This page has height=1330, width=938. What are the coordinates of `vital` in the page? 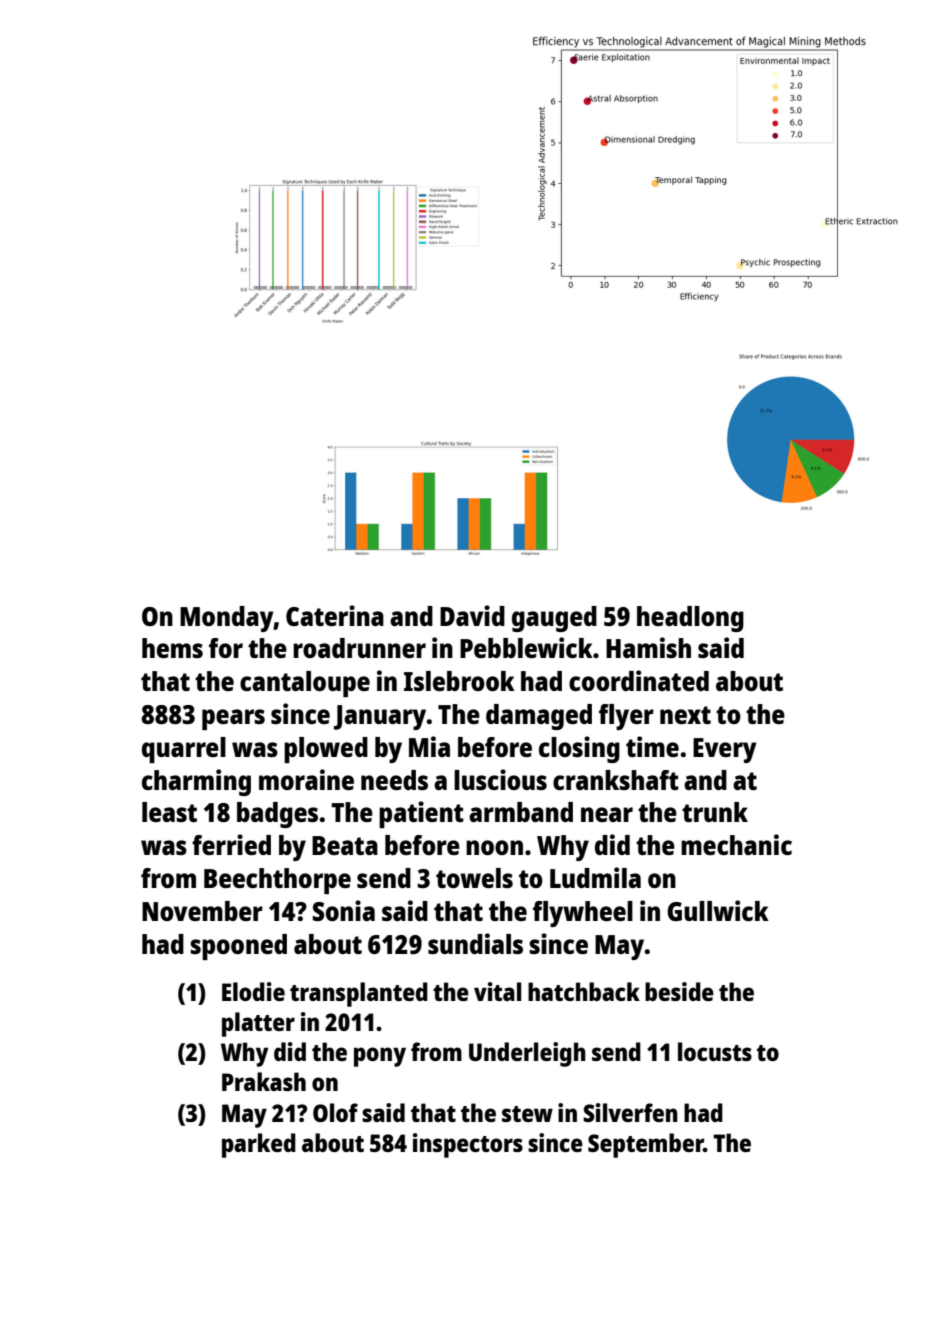 It's located at (497, 991).
